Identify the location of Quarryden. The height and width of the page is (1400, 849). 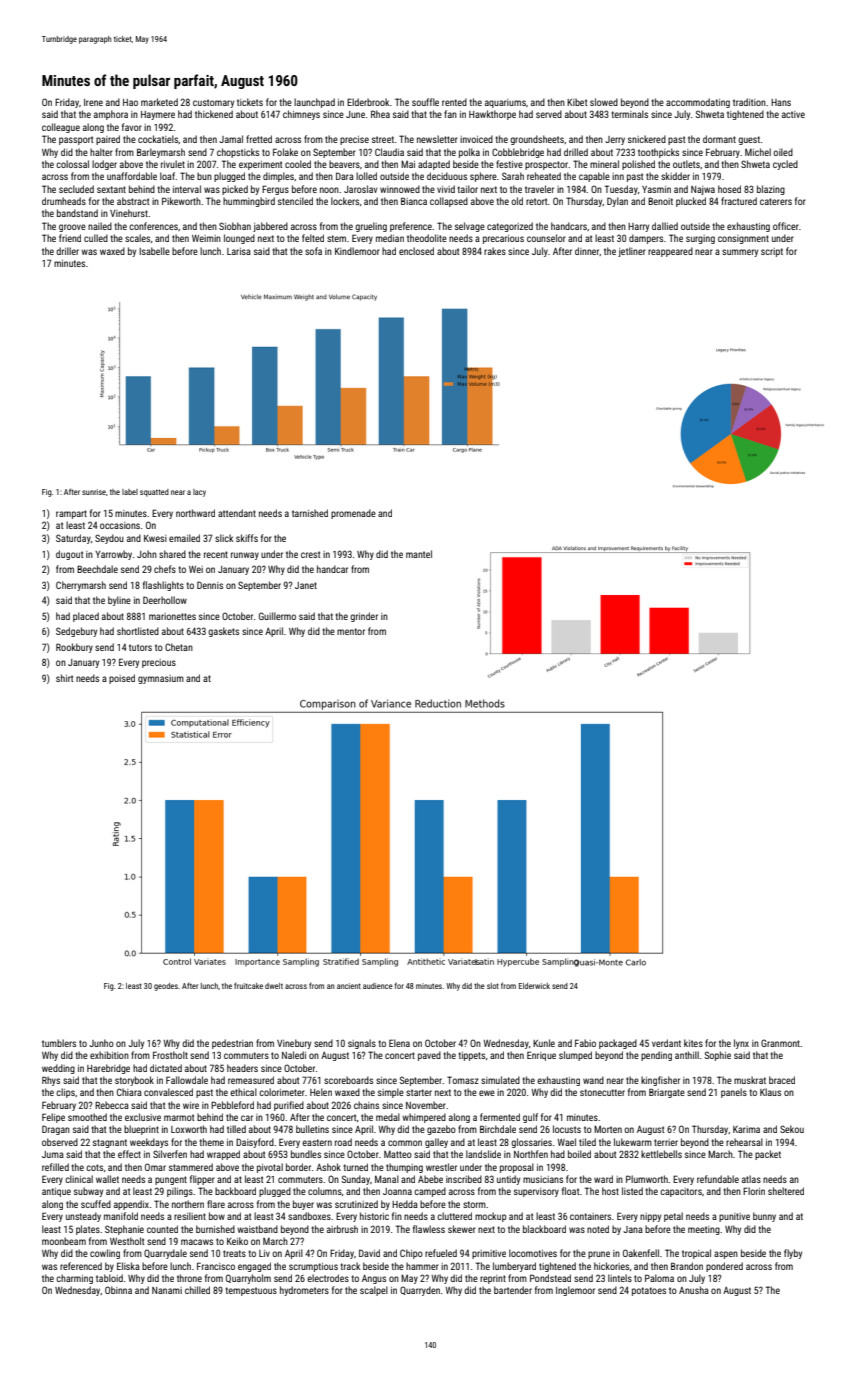
(420, 1291).
